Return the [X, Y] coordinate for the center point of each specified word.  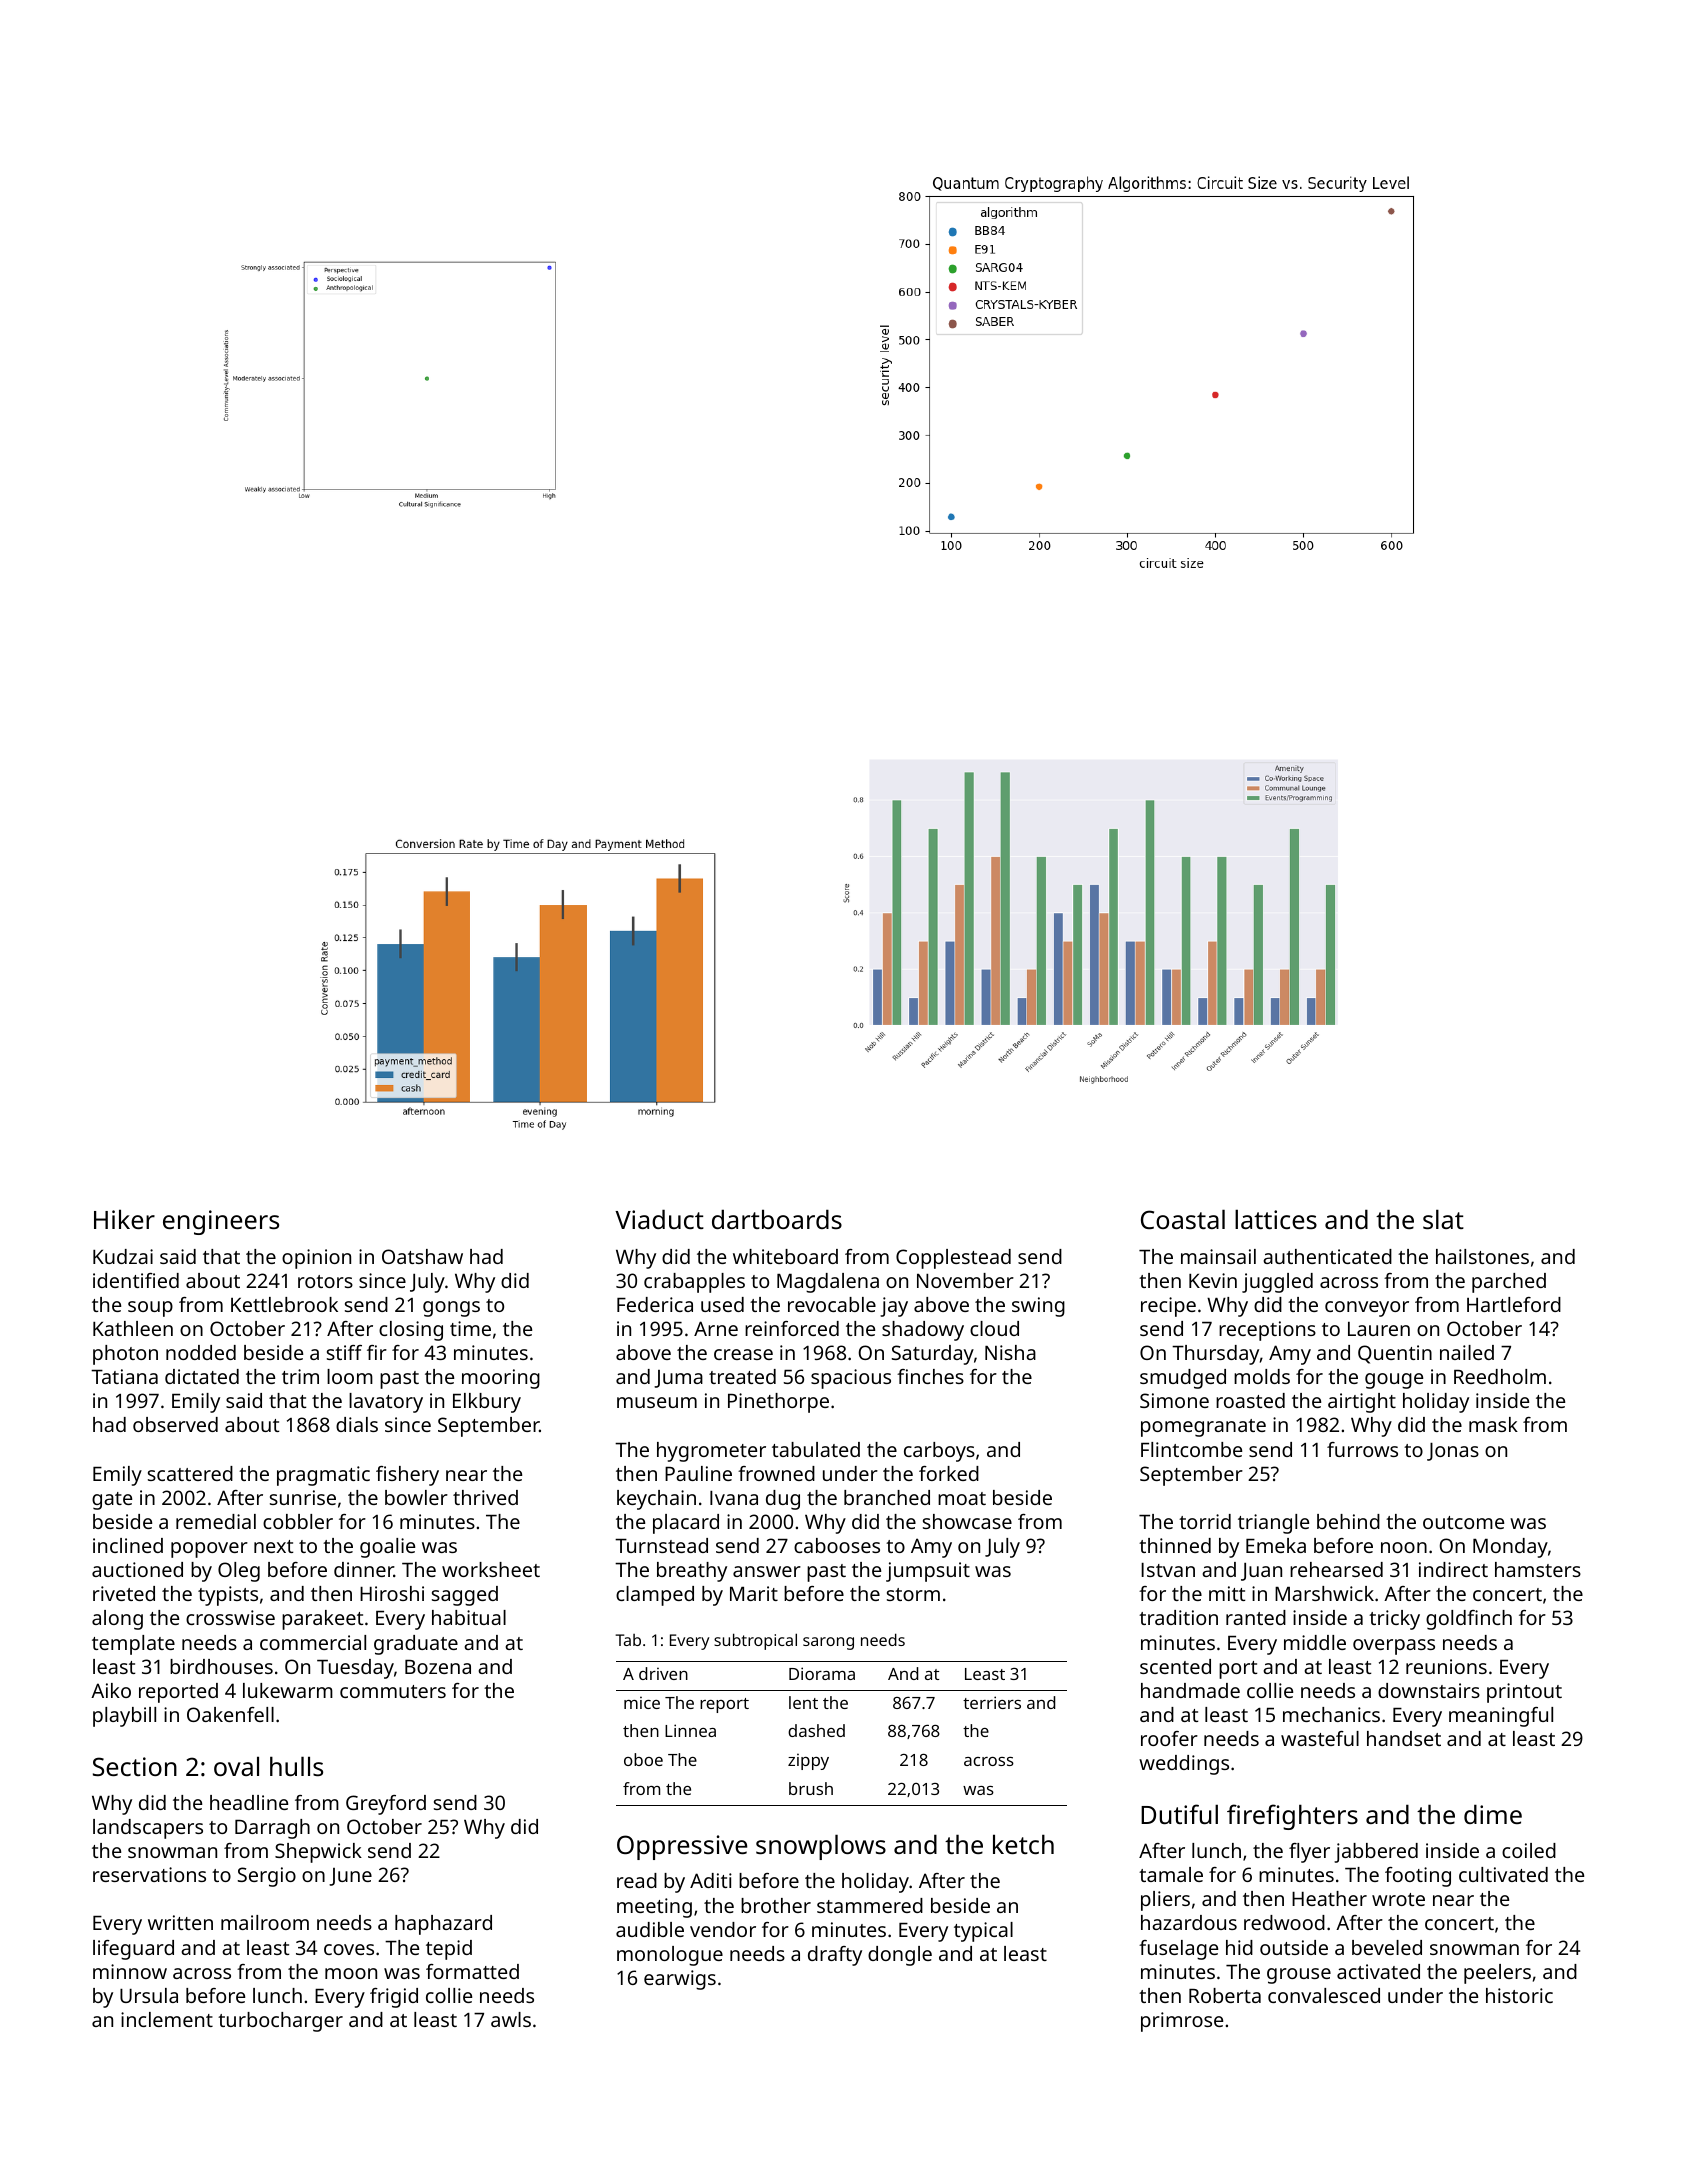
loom [350, 1376]
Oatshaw [422, 1256]
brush [811, 1788]
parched [1509, 1283]
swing [1038, 1307]
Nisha [1010, 1352]
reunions [1446, 1666]
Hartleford [1514, 1304]
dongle [900, 1956]
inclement [167, 2019]
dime [1493, 1814]
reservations [149, 1874]
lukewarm [288, 1690]
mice [642, 1702]
